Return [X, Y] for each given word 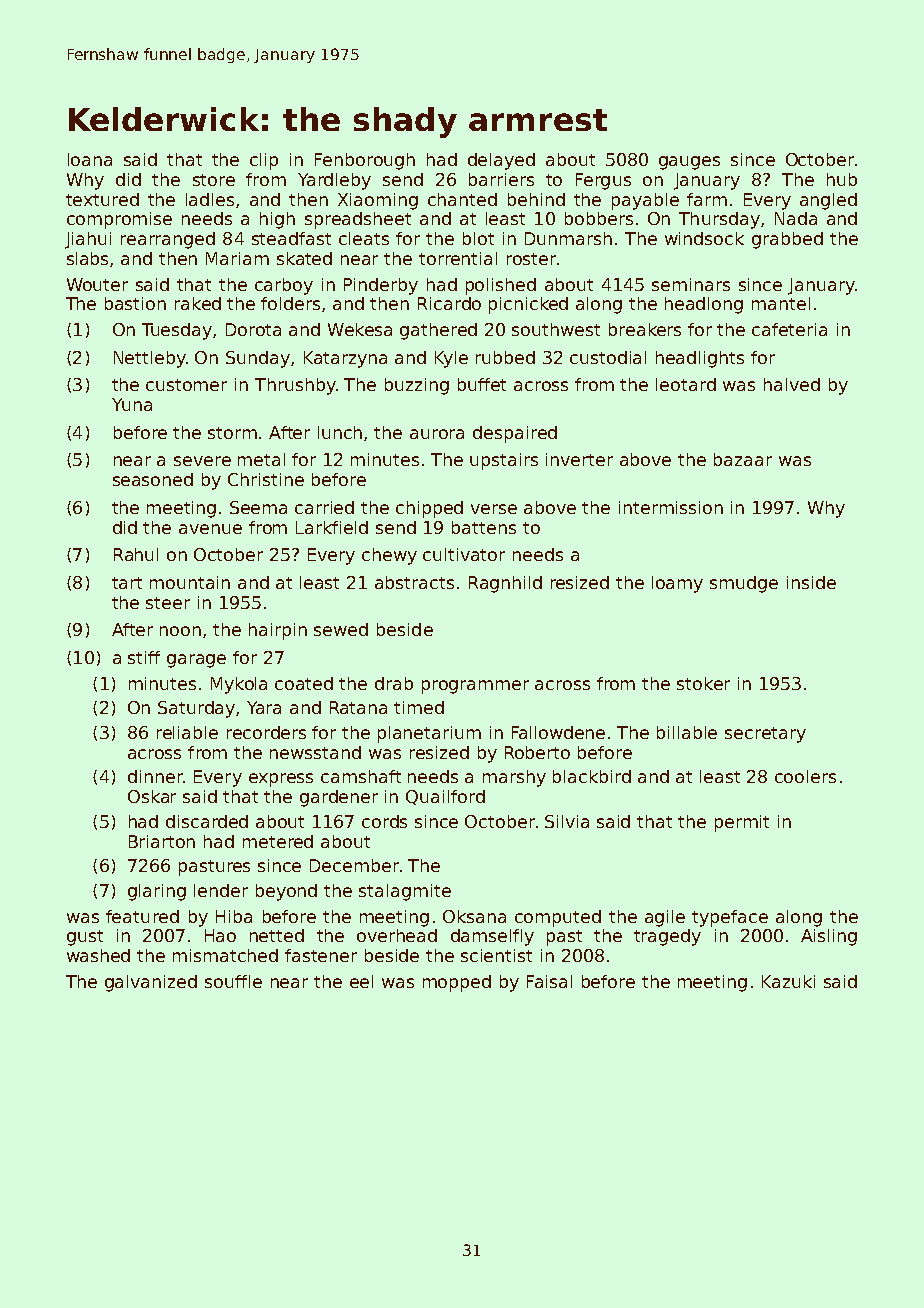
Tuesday [178, 331]
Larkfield [332, 527]
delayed [501, 161]
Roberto [537, 752]
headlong [704, 305]
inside [811, 582]
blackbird [592, 776]
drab [394, 683]
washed [98, 955]
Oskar [152, 796]
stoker [703, 683]
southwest [556, 329]
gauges [689, 163]
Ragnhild [505, 584]
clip [264, 161]
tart [127, 583]
